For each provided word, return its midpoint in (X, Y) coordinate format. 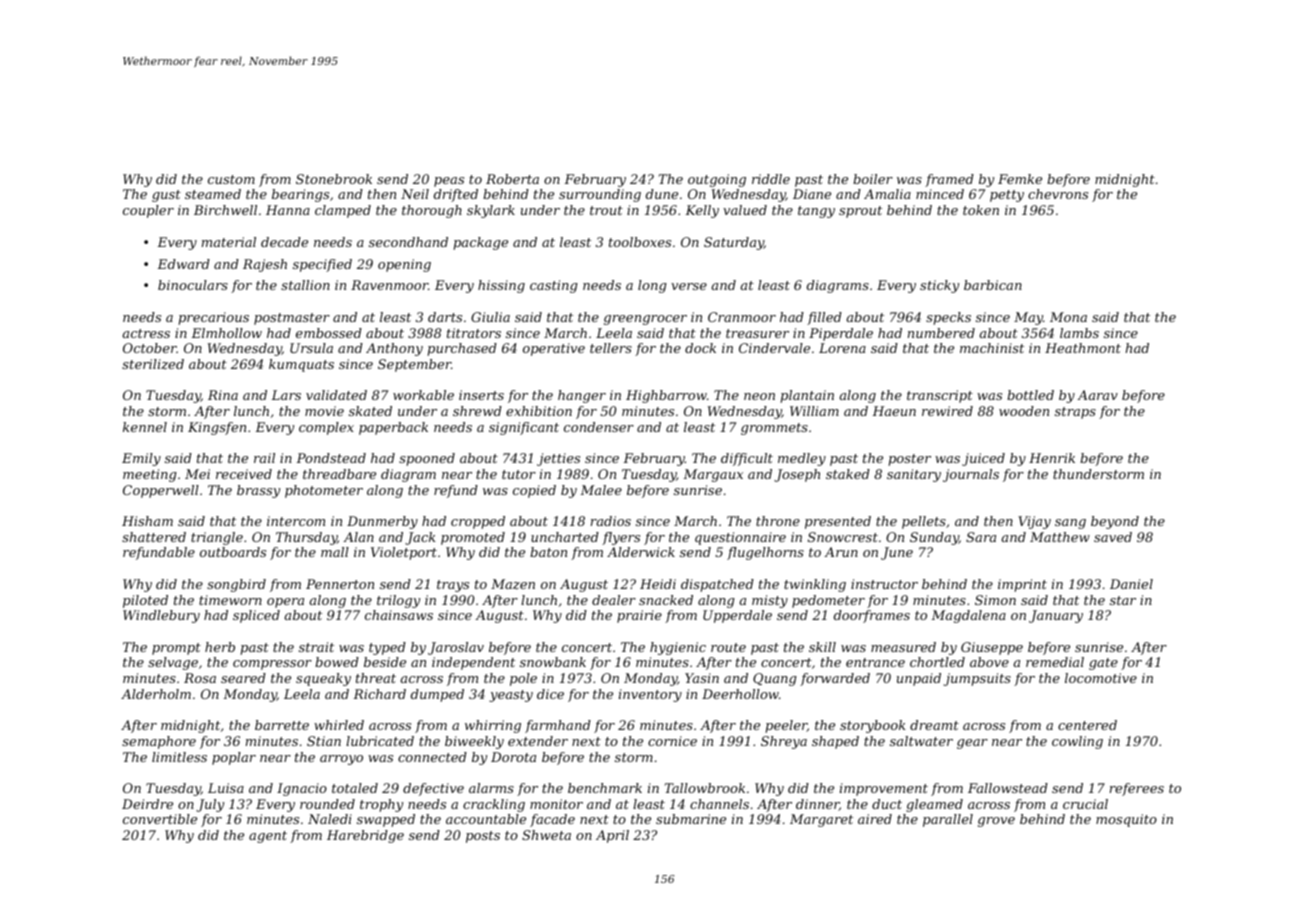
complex (326, 428)
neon (759, 396)
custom (231, 179)
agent (268, 837)
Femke (1020, 179)
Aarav (1097, 395)
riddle (771, 179)
